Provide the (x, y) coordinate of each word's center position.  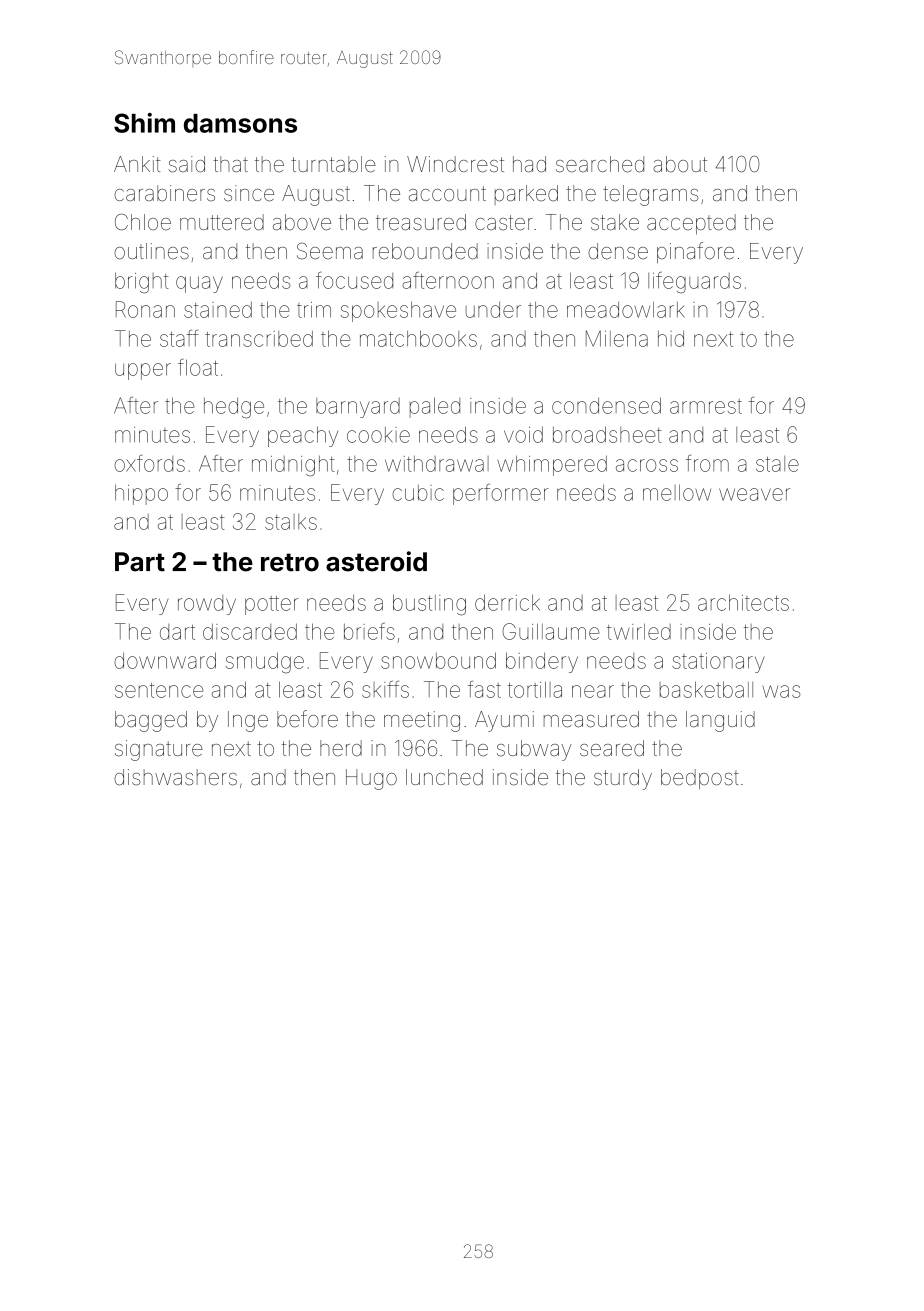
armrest (706, 406)
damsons (240, 123)
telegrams (650, 195)
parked (526, 195)
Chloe (143, 222)
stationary (718, 663)
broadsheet (607, 434)
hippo (141, 495)
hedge (234, 408)
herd (341, 748)
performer (501, 494)
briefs (369, 631)
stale (777, 464)
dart (177, 632)
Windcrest (455, 164)
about (680, 164)
